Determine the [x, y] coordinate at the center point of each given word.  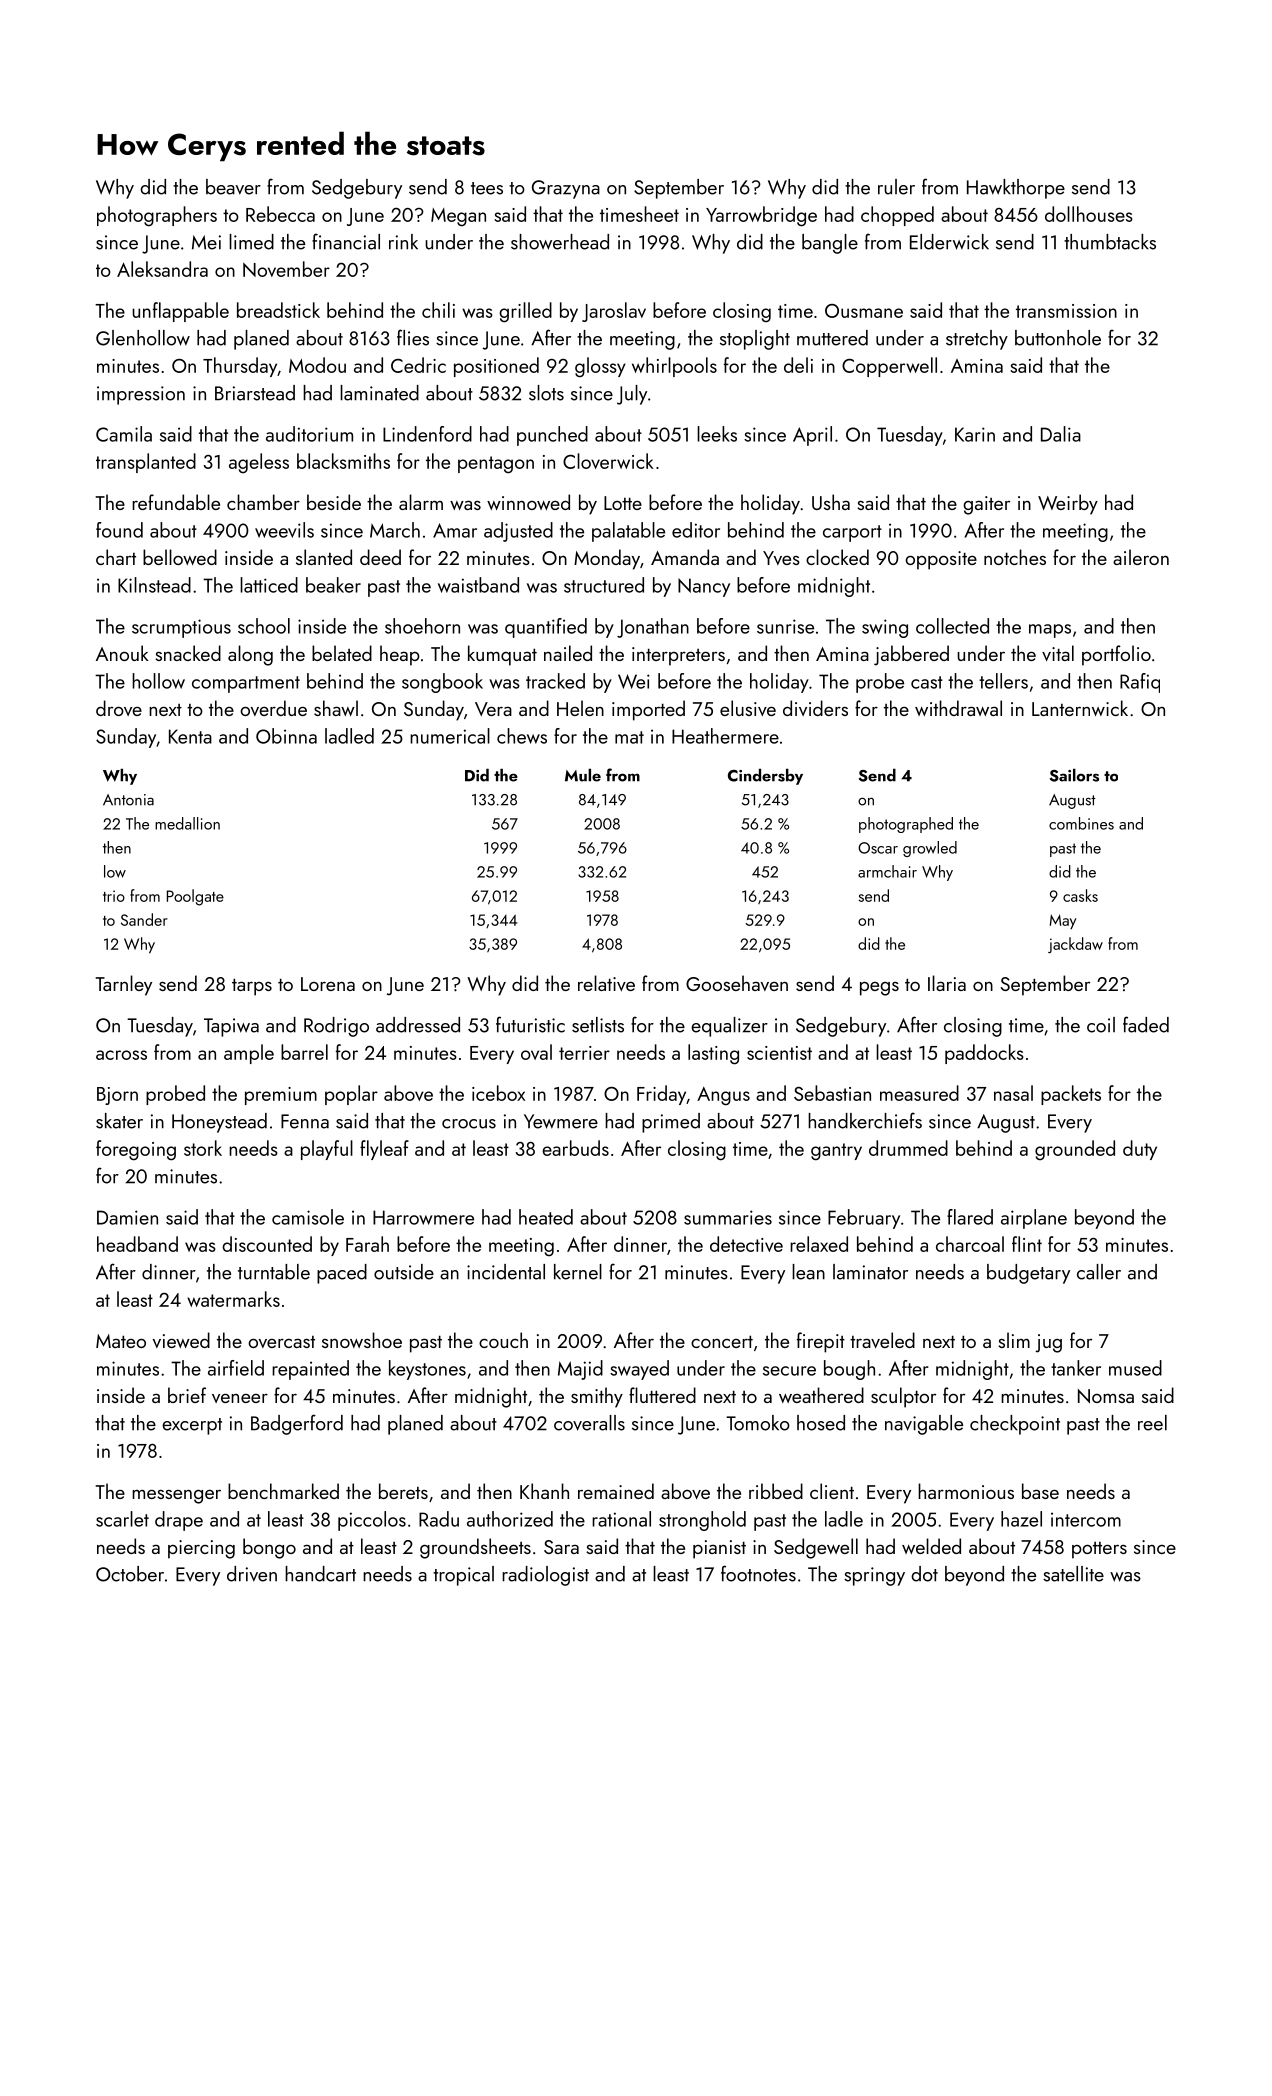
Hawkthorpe [1016, 189]
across [121, 1055]
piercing [201, 1549]
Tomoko [758, 1423]
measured [919, 1093]
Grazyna [566, 189]
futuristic [530, 1024]
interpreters [678, 656]
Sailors [1074, 775]
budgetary [1028, 1274]
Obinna [286, 736]
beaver [233, 187]
